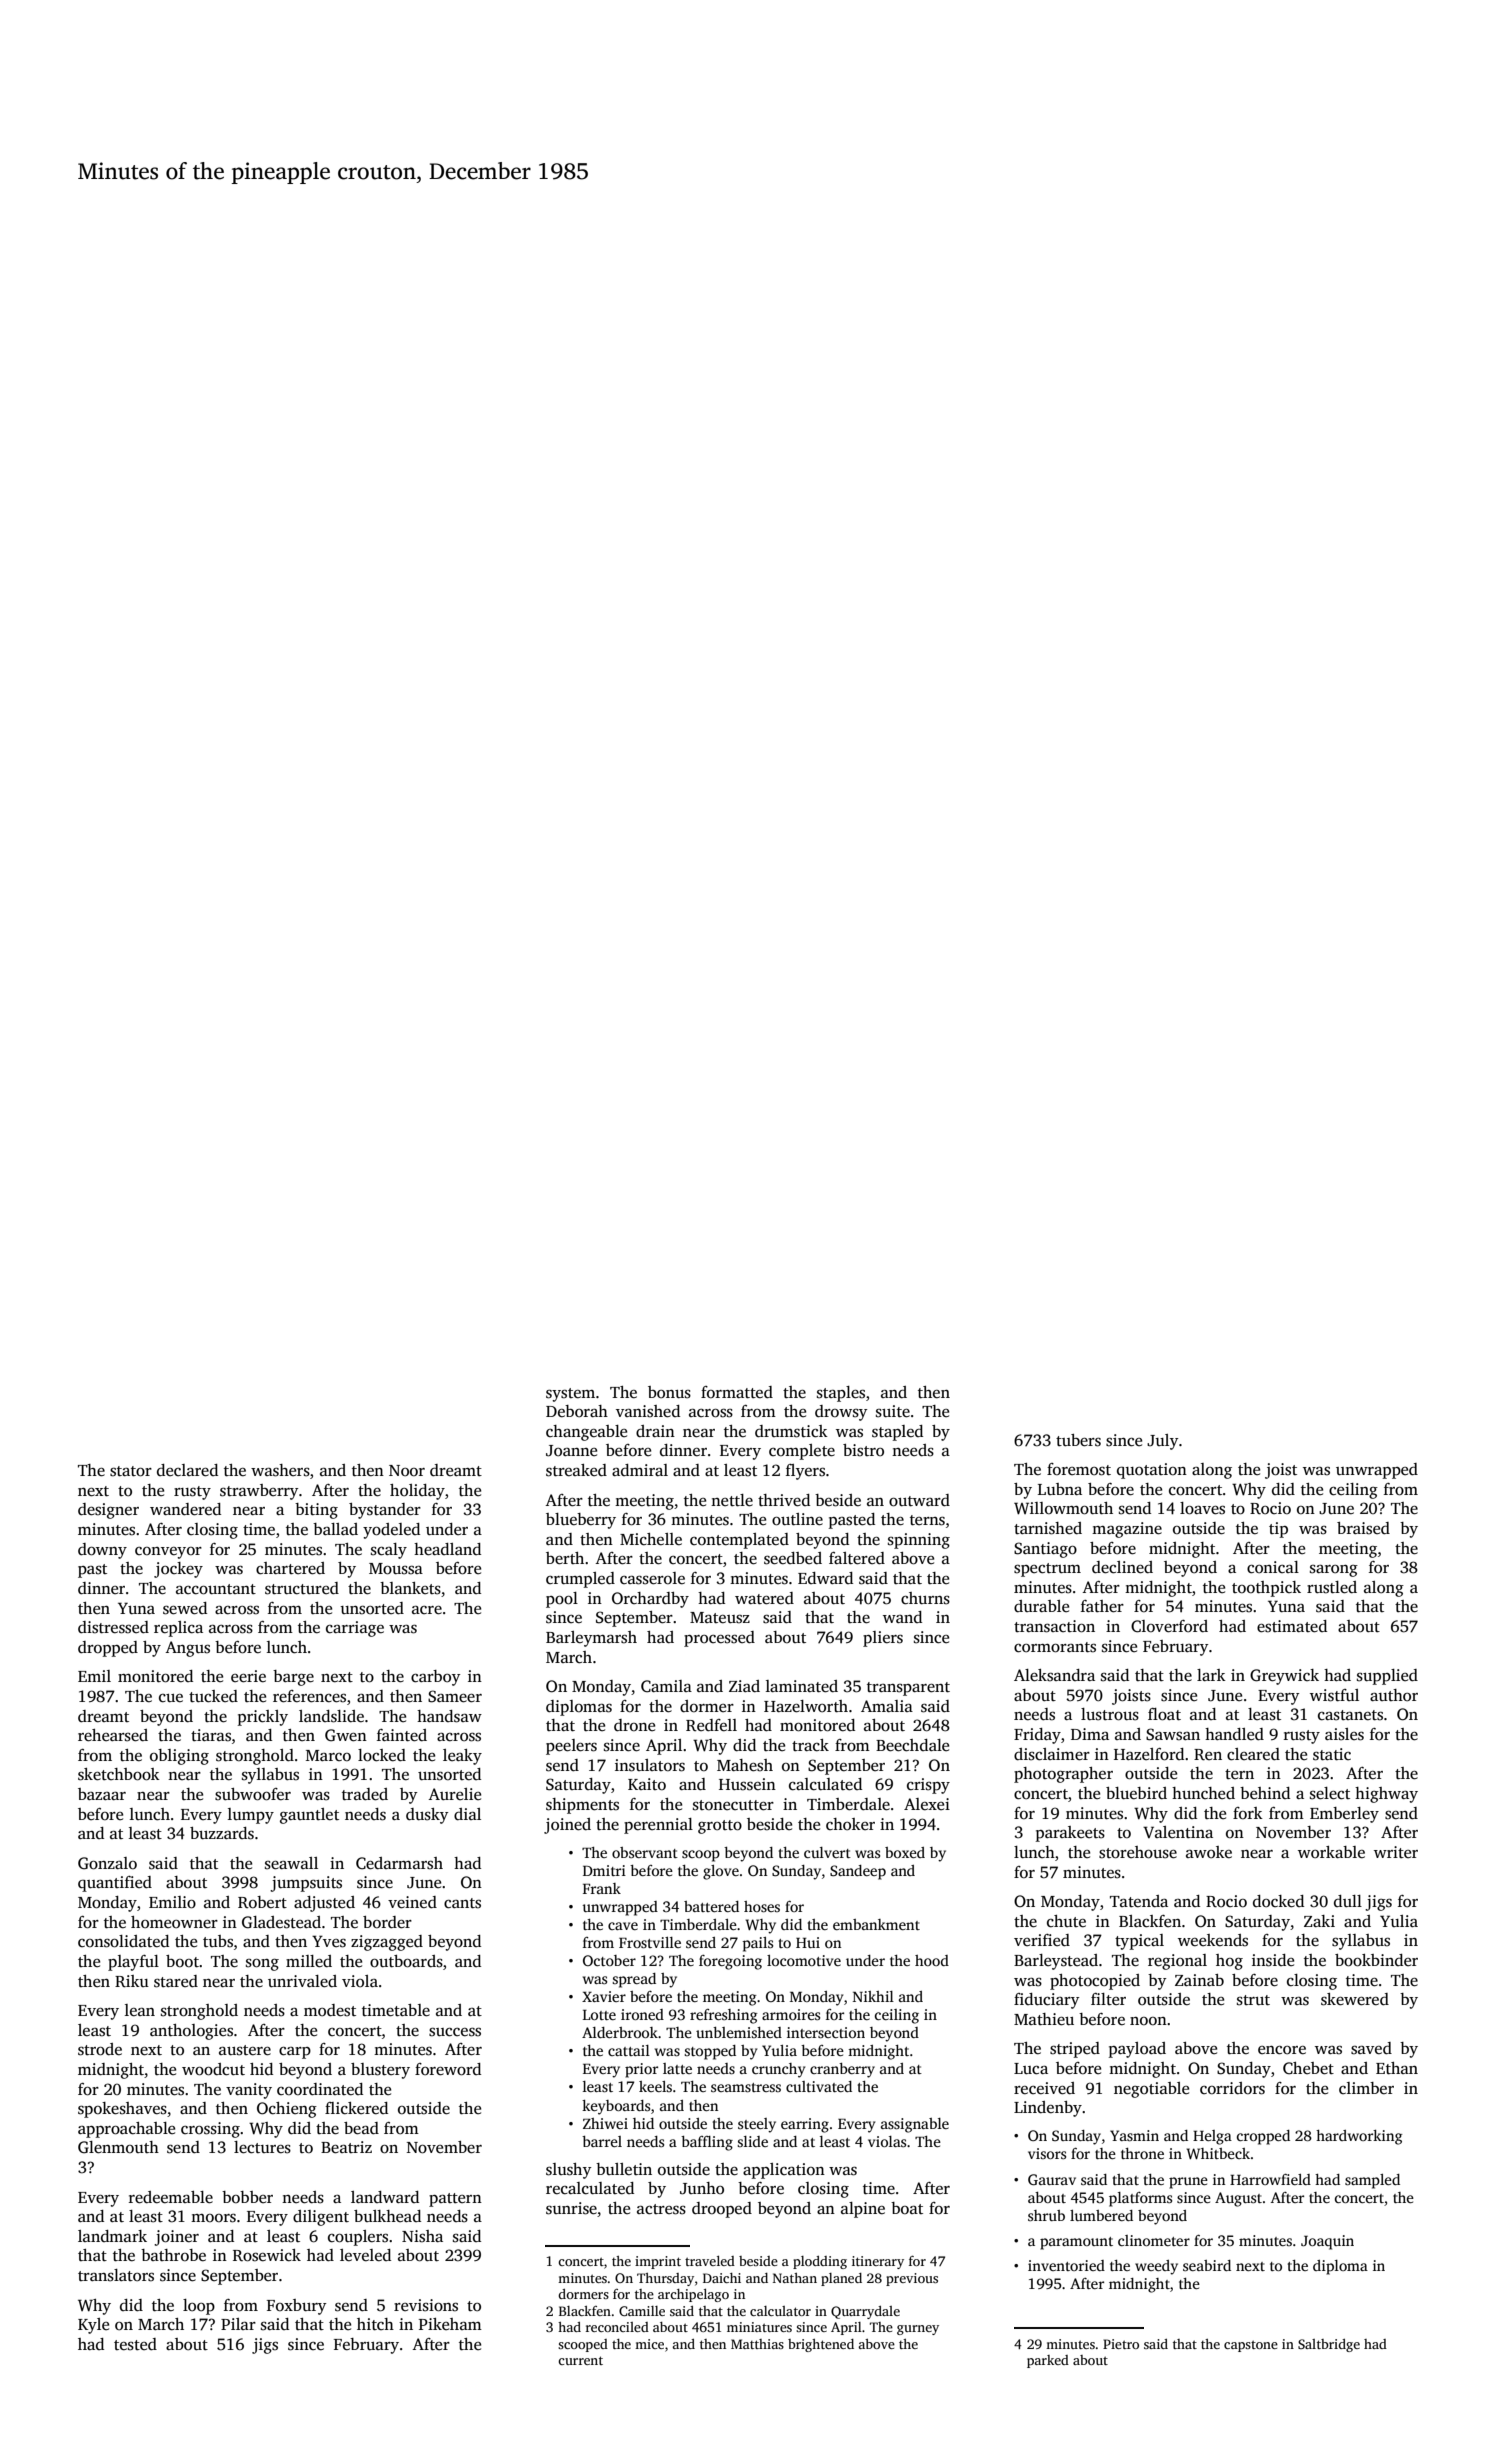  Describe the element at coordinates (850, 1824) in the screenshot. I see `choker` at that location.
